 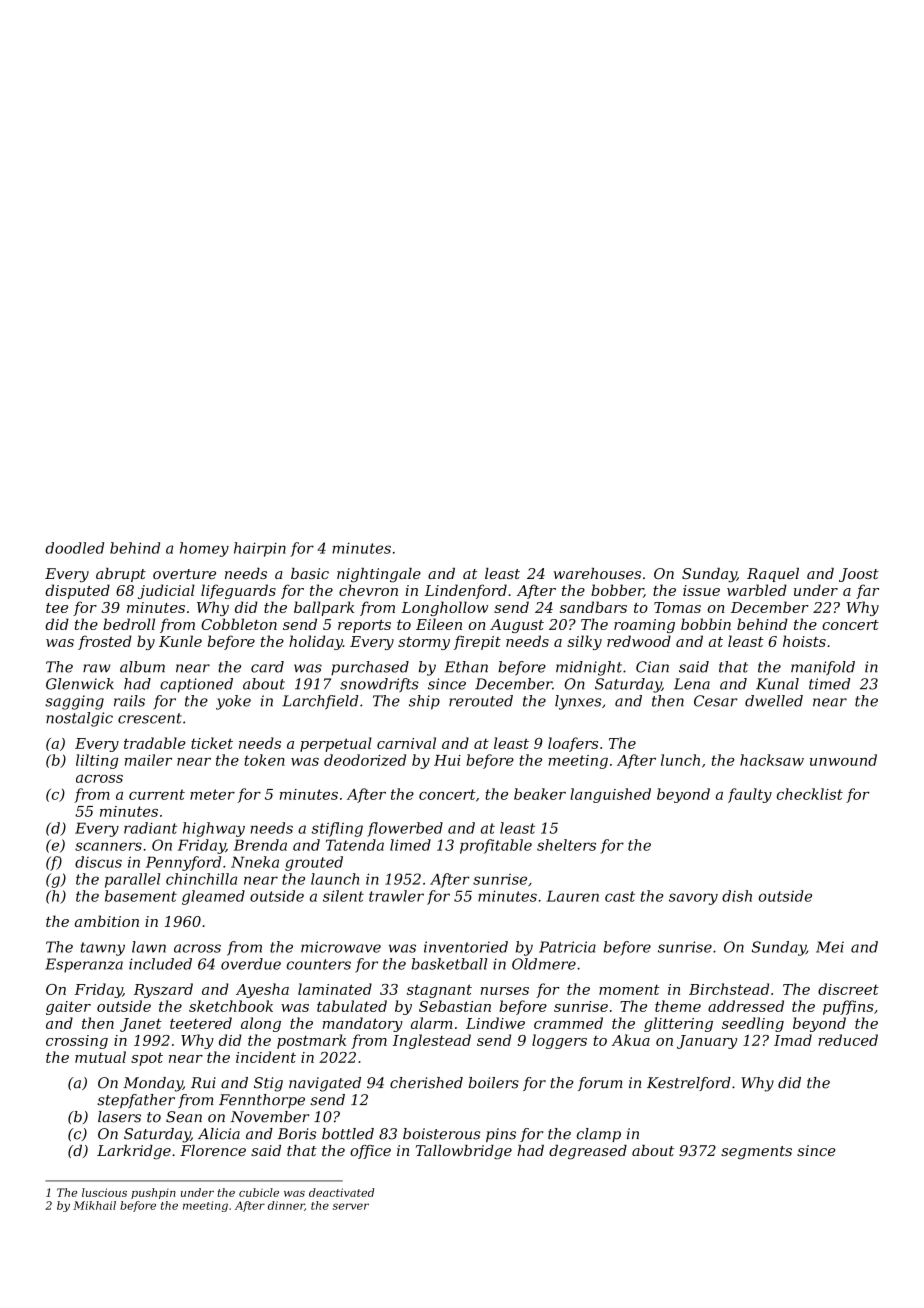 What do you see at coordinates (311, 1041) in the image?
I see `postmark` at bounding box center [311, 1041].
